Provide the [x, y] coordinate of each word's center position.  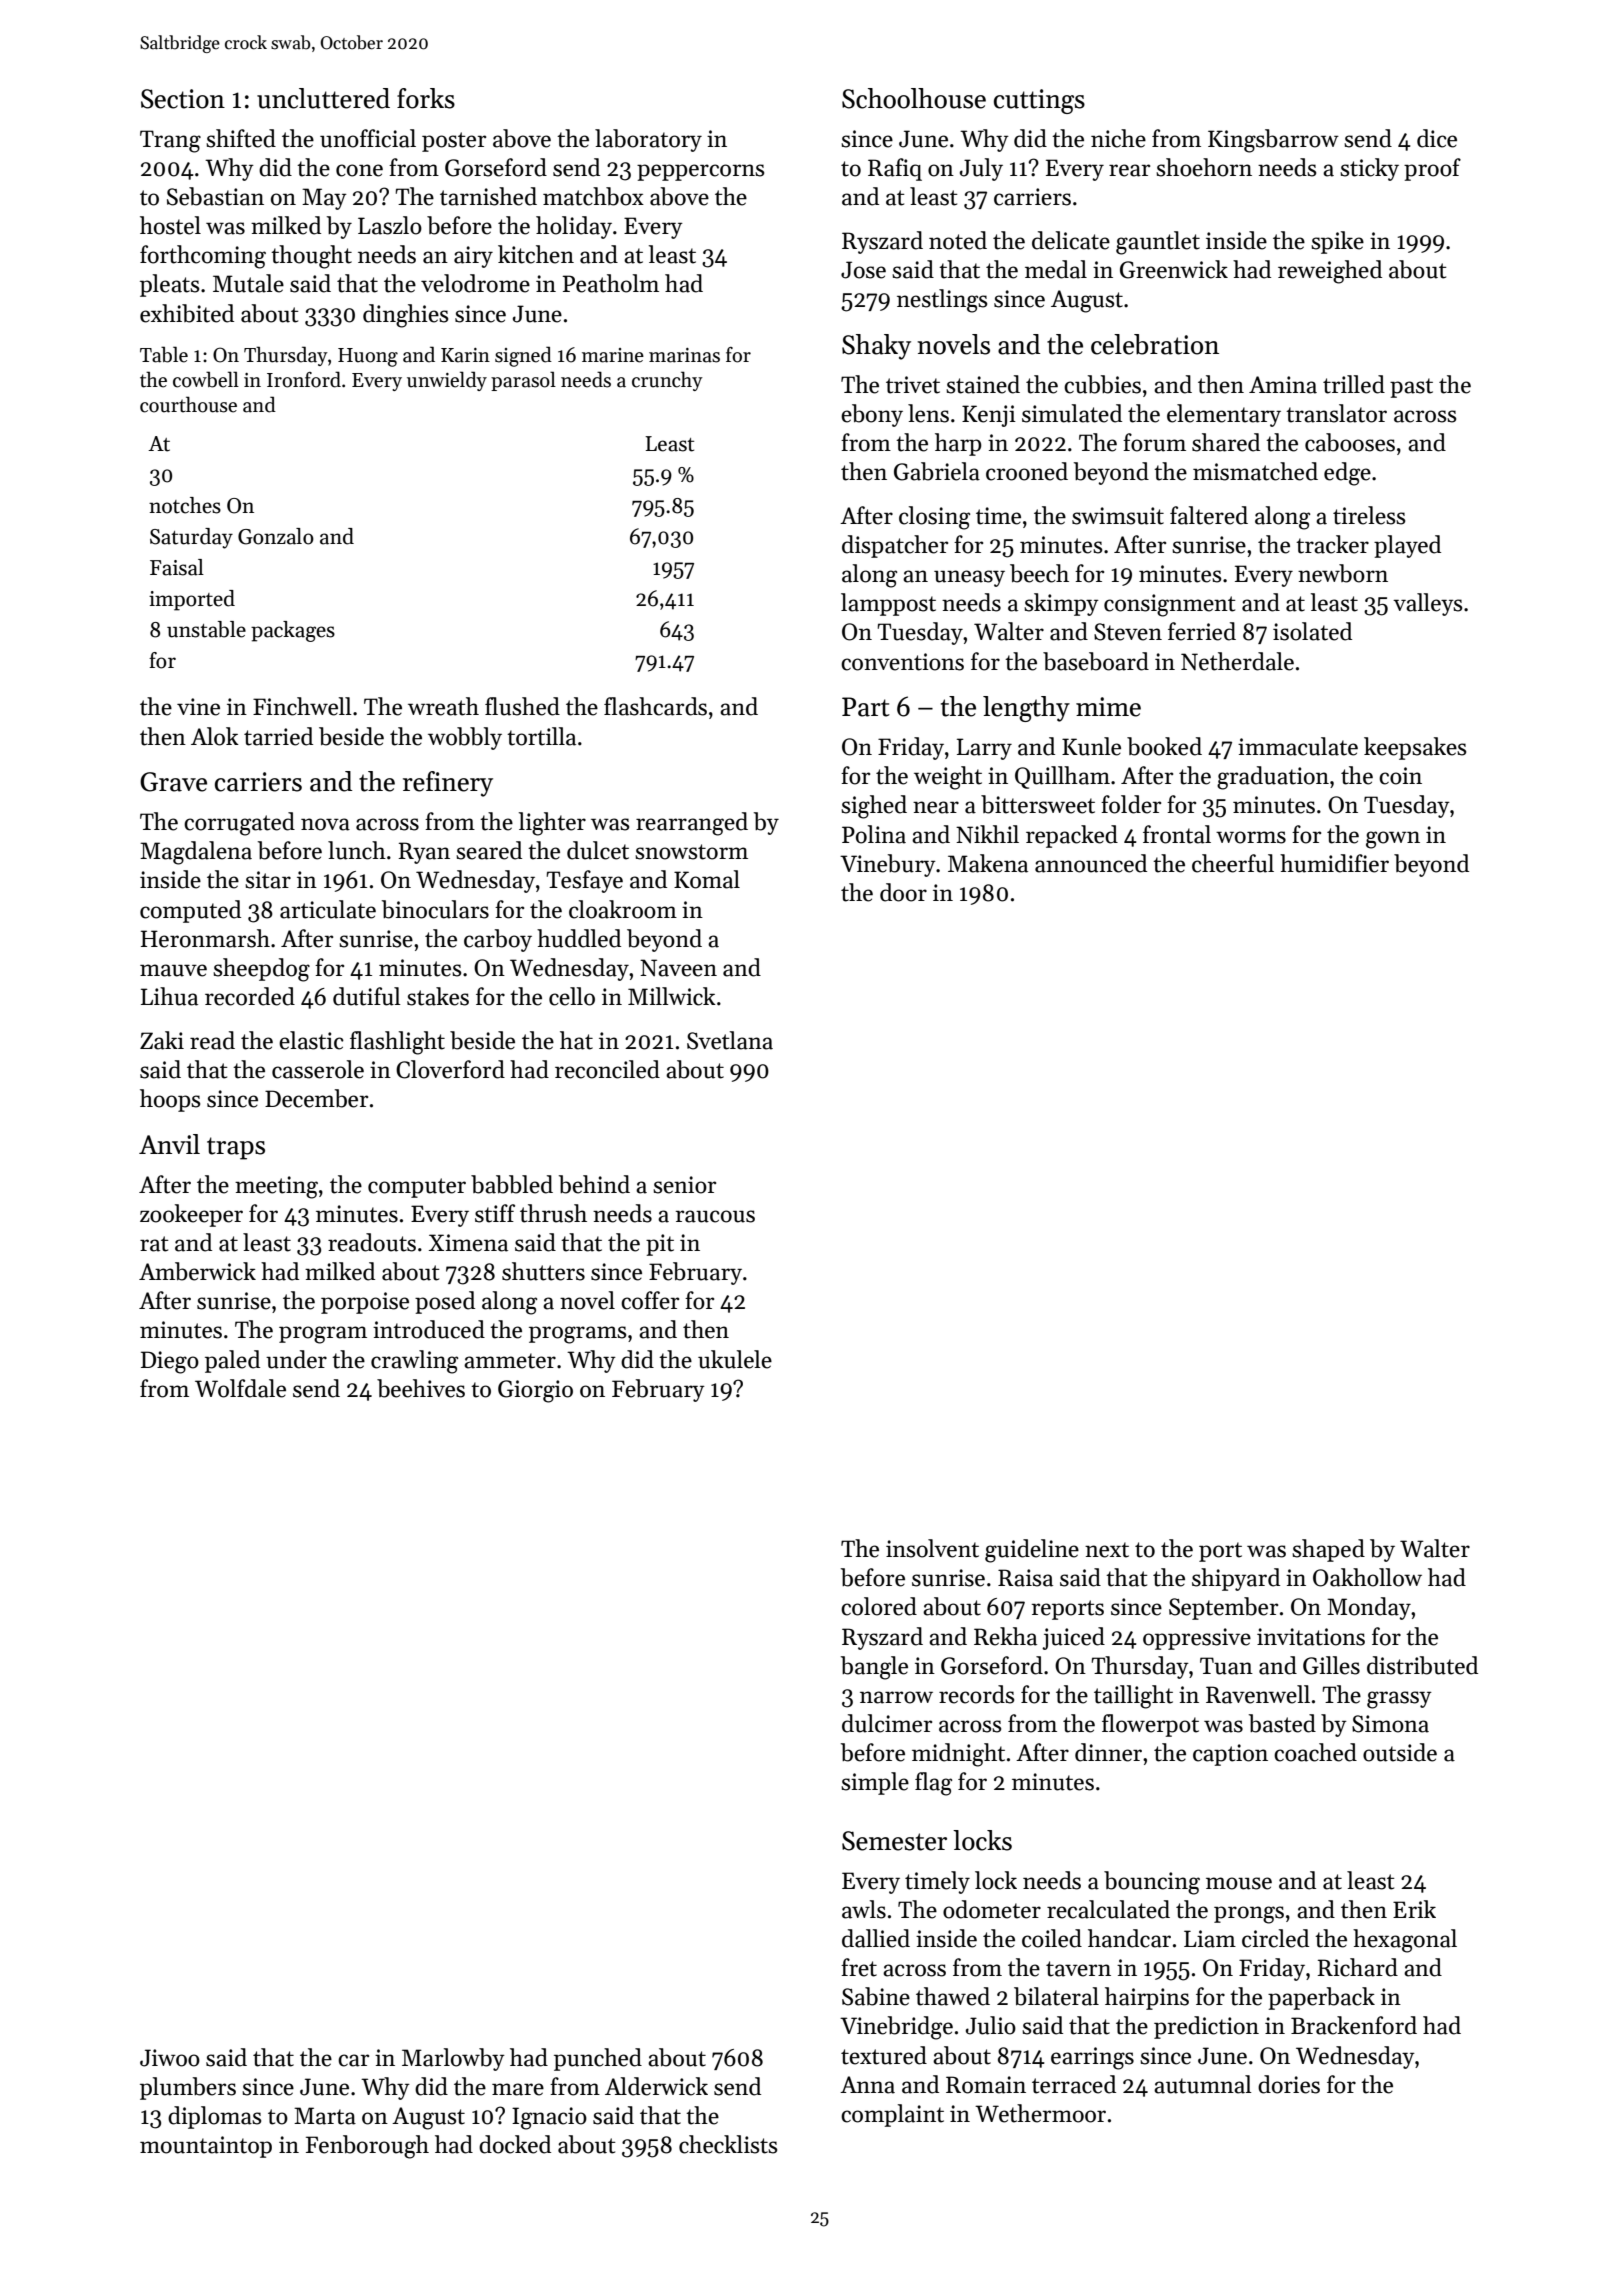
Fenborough [367, 2147]
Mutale [248, 283]
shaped [1328, 1550]
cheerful [1233, 863]
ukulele [735, 1359]
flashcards [655, 706]
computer [417, 1188]
